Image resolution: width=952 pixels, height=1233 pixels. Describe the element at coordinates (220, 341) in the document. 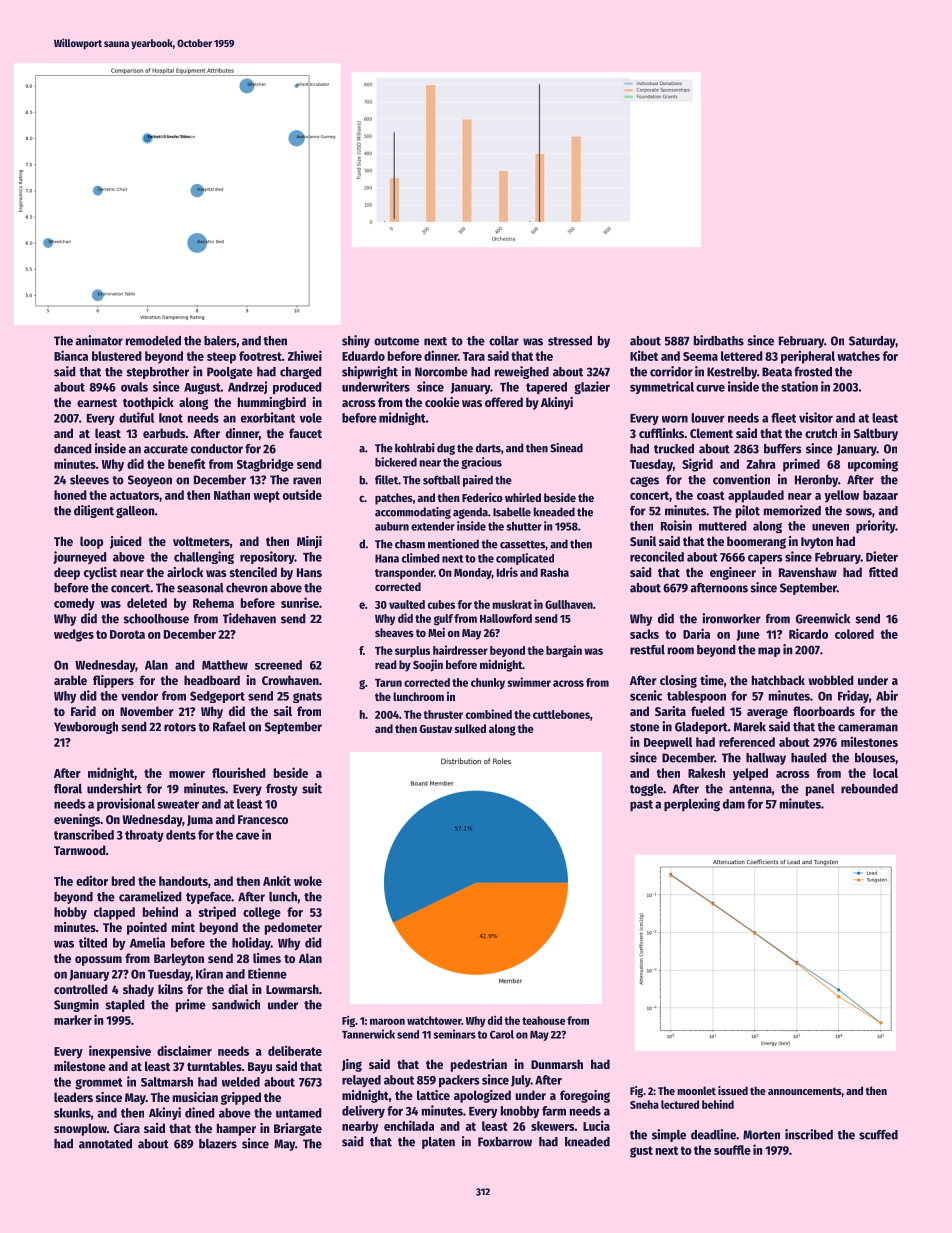

I see `balers` at that location.
